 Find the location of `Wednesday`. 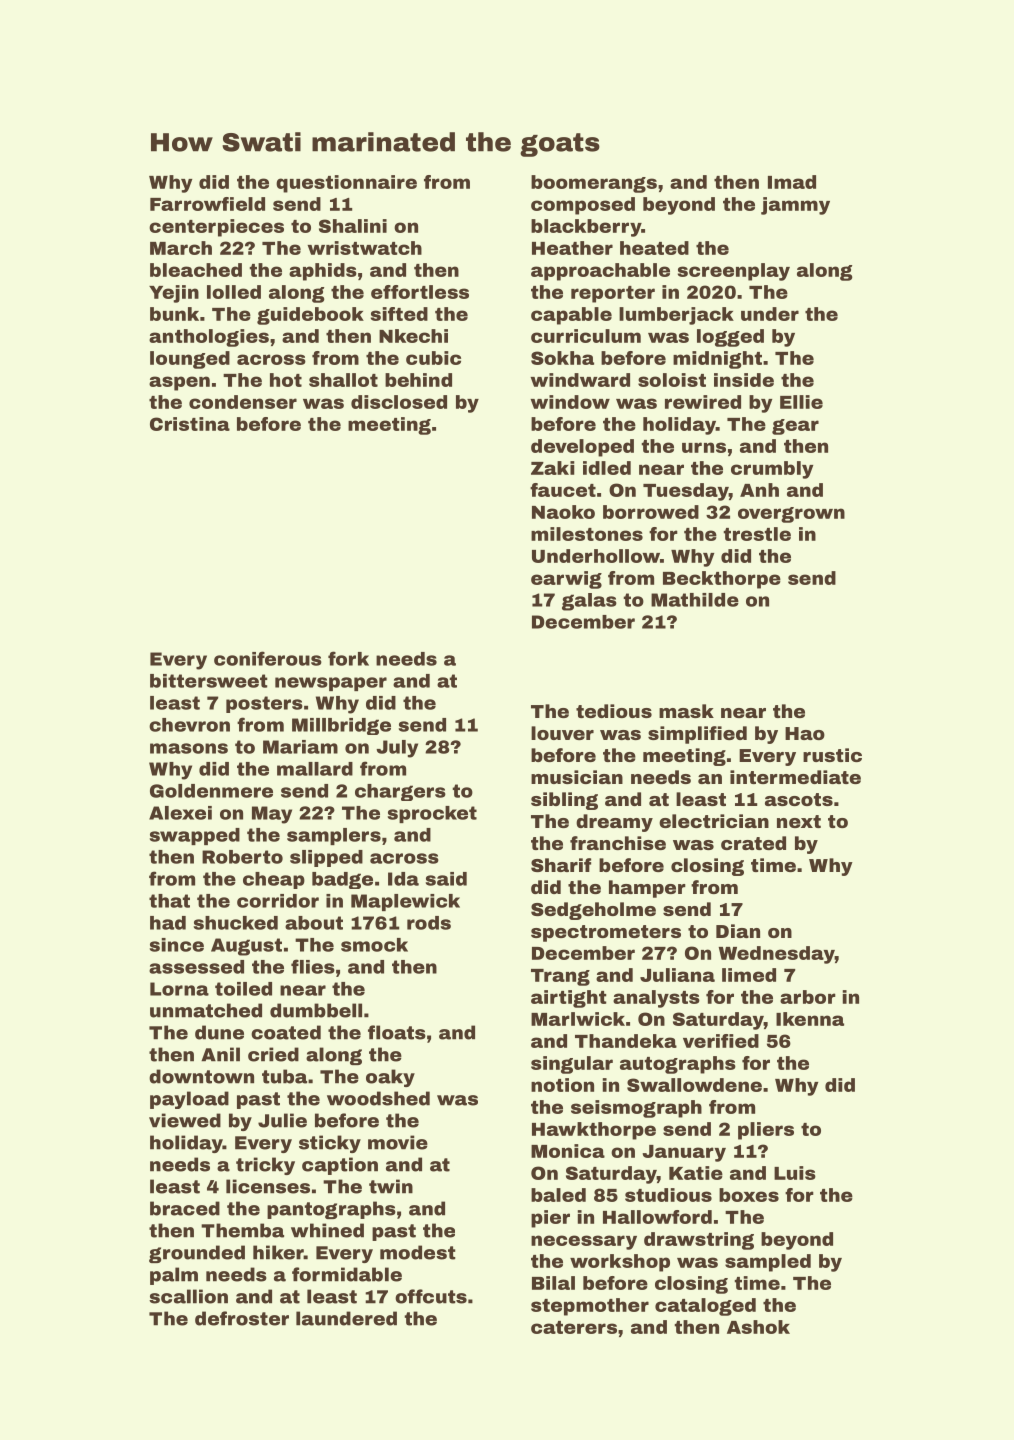

Wednesday is located at coordinates (777, 955).
